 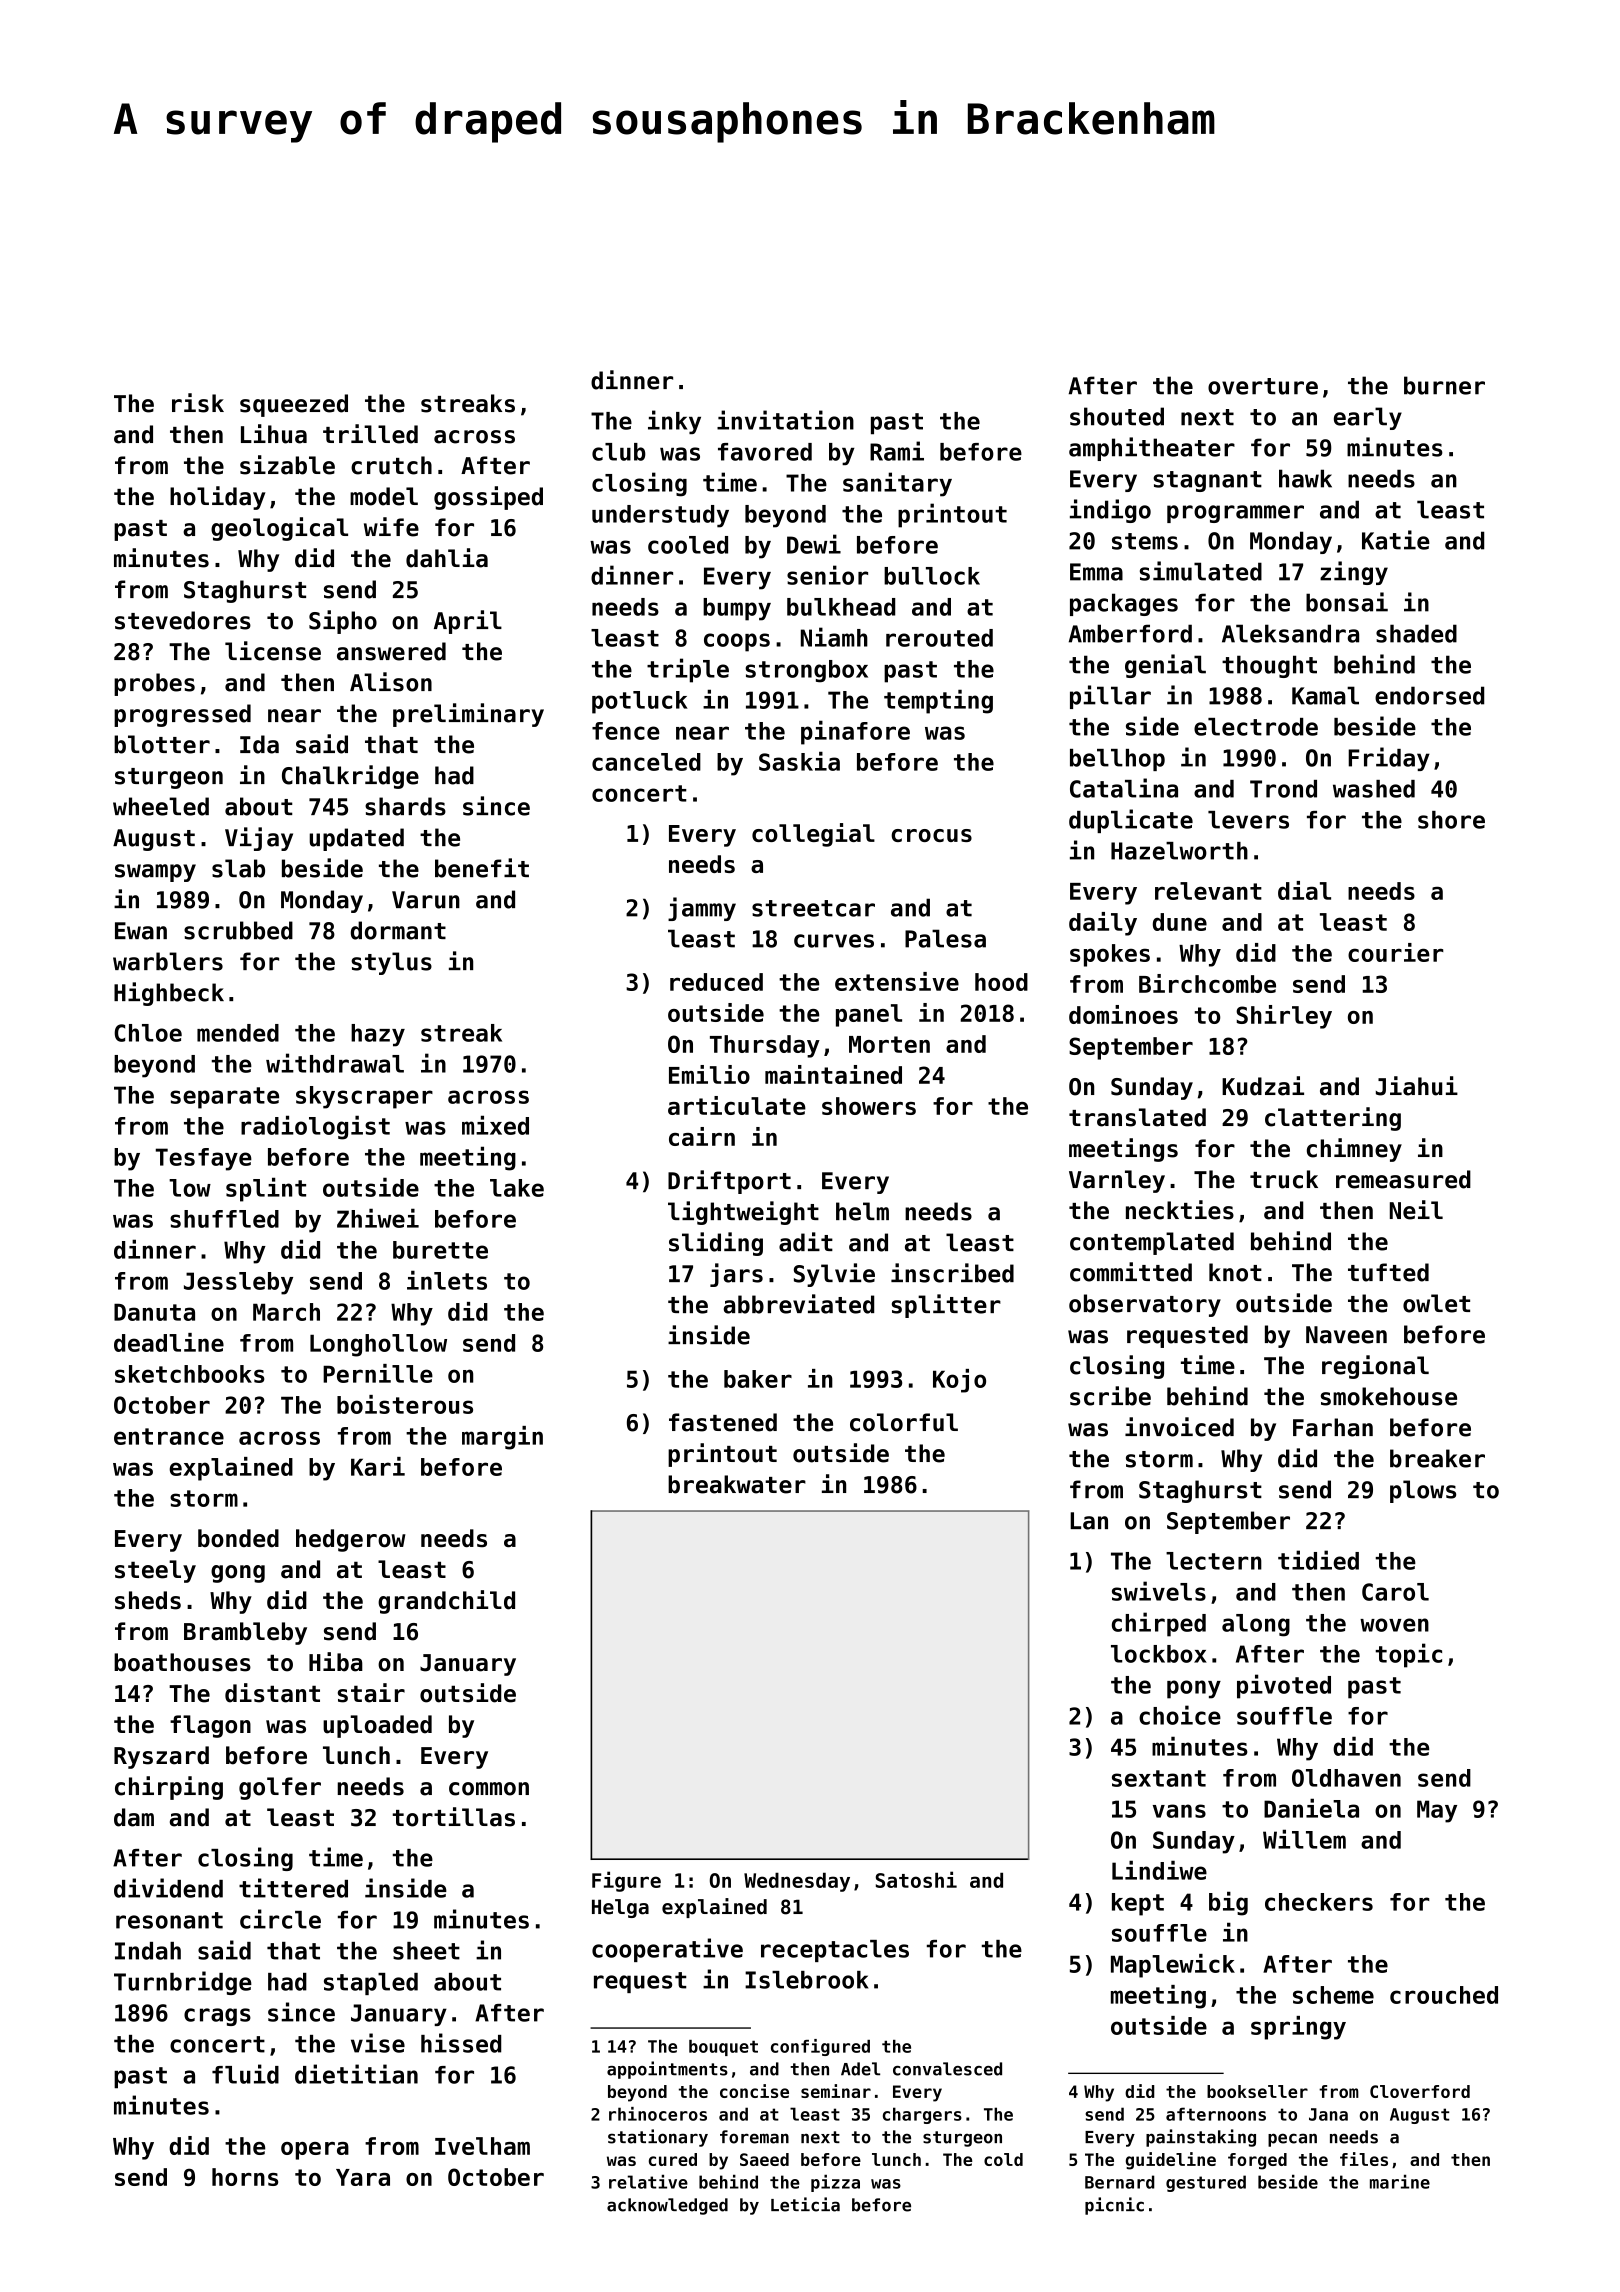 What do you see at coordinates (363, 2177) in the screenshot?
I see `Yara` at bounding box center [363, 2177].
